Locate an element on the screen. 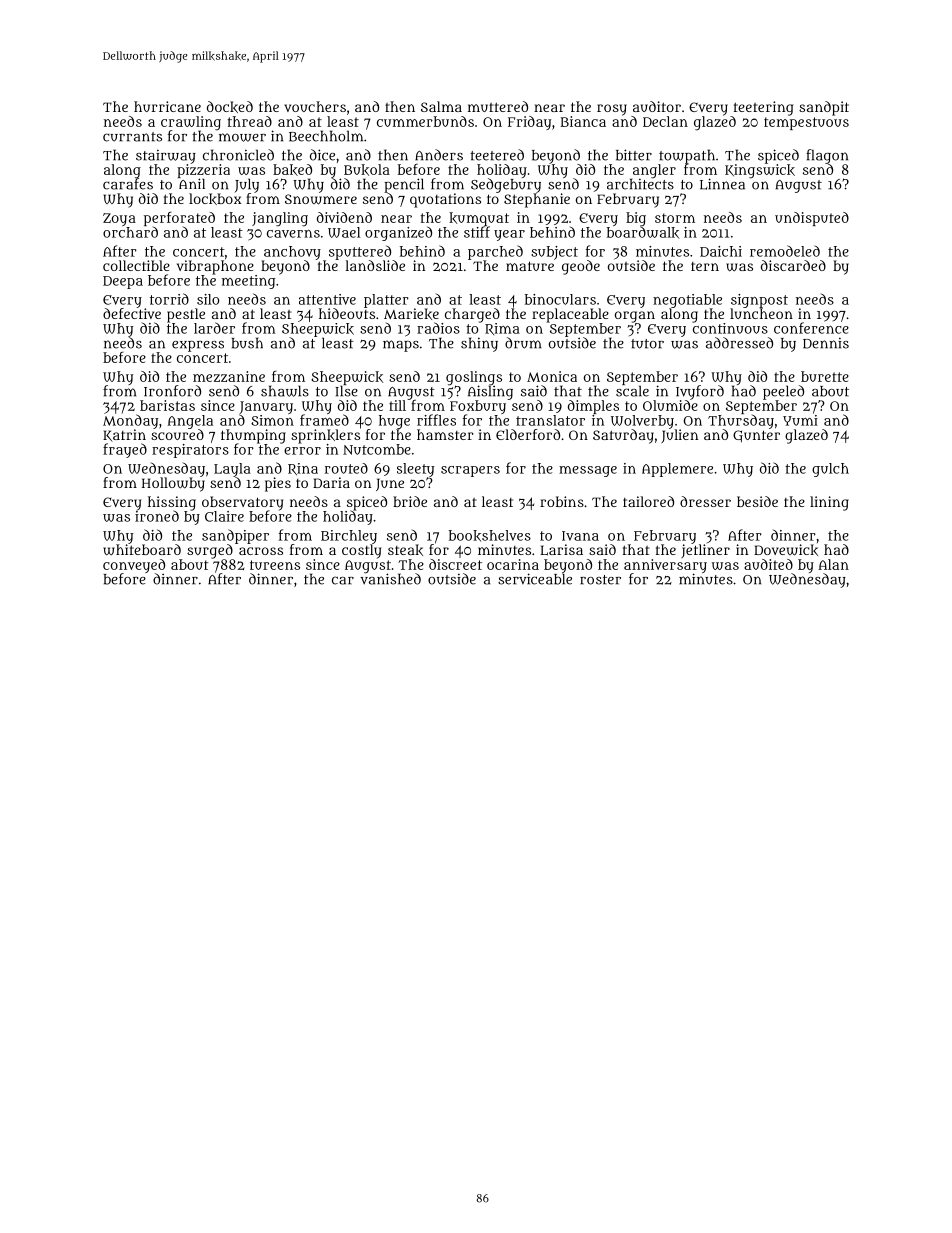 The image size is (952, 1233). conveyed is located at coordinates (134, 566).
